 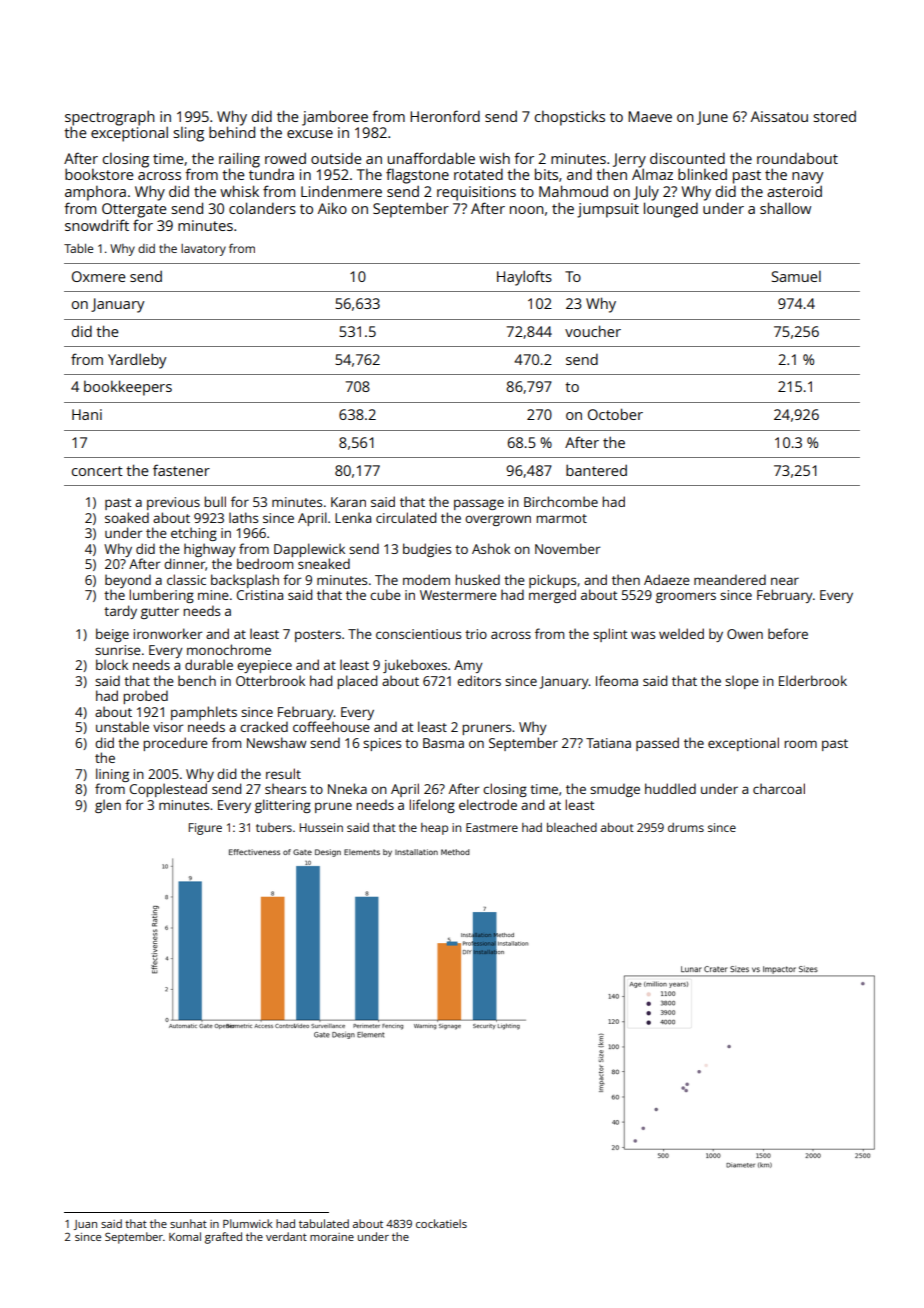 I want to click on Figure, so click(x=205, y=829).
